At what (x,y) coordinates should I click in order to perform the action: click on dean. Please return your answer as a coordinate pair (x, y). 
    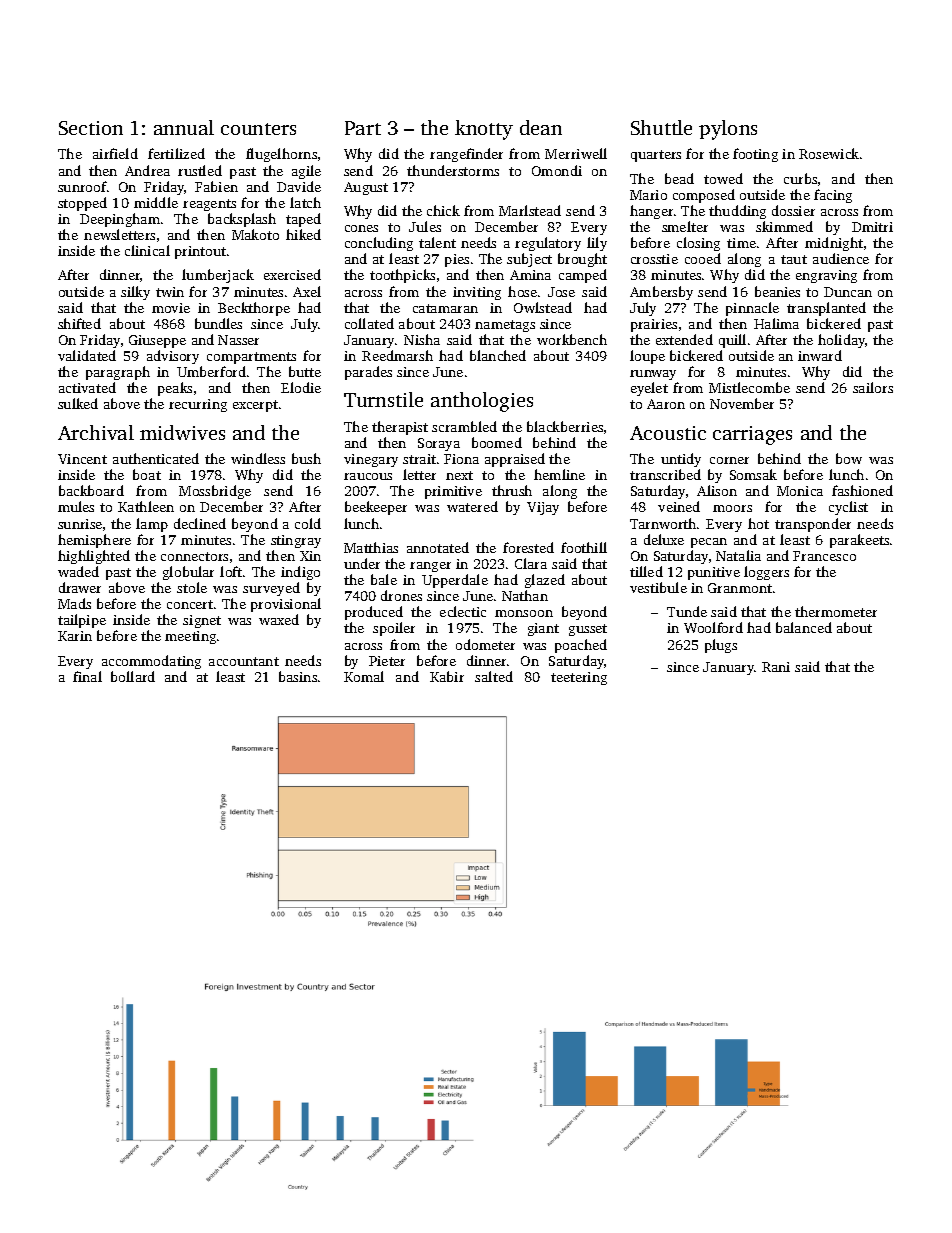
    Looking at the image, I should click on (541, 127).
